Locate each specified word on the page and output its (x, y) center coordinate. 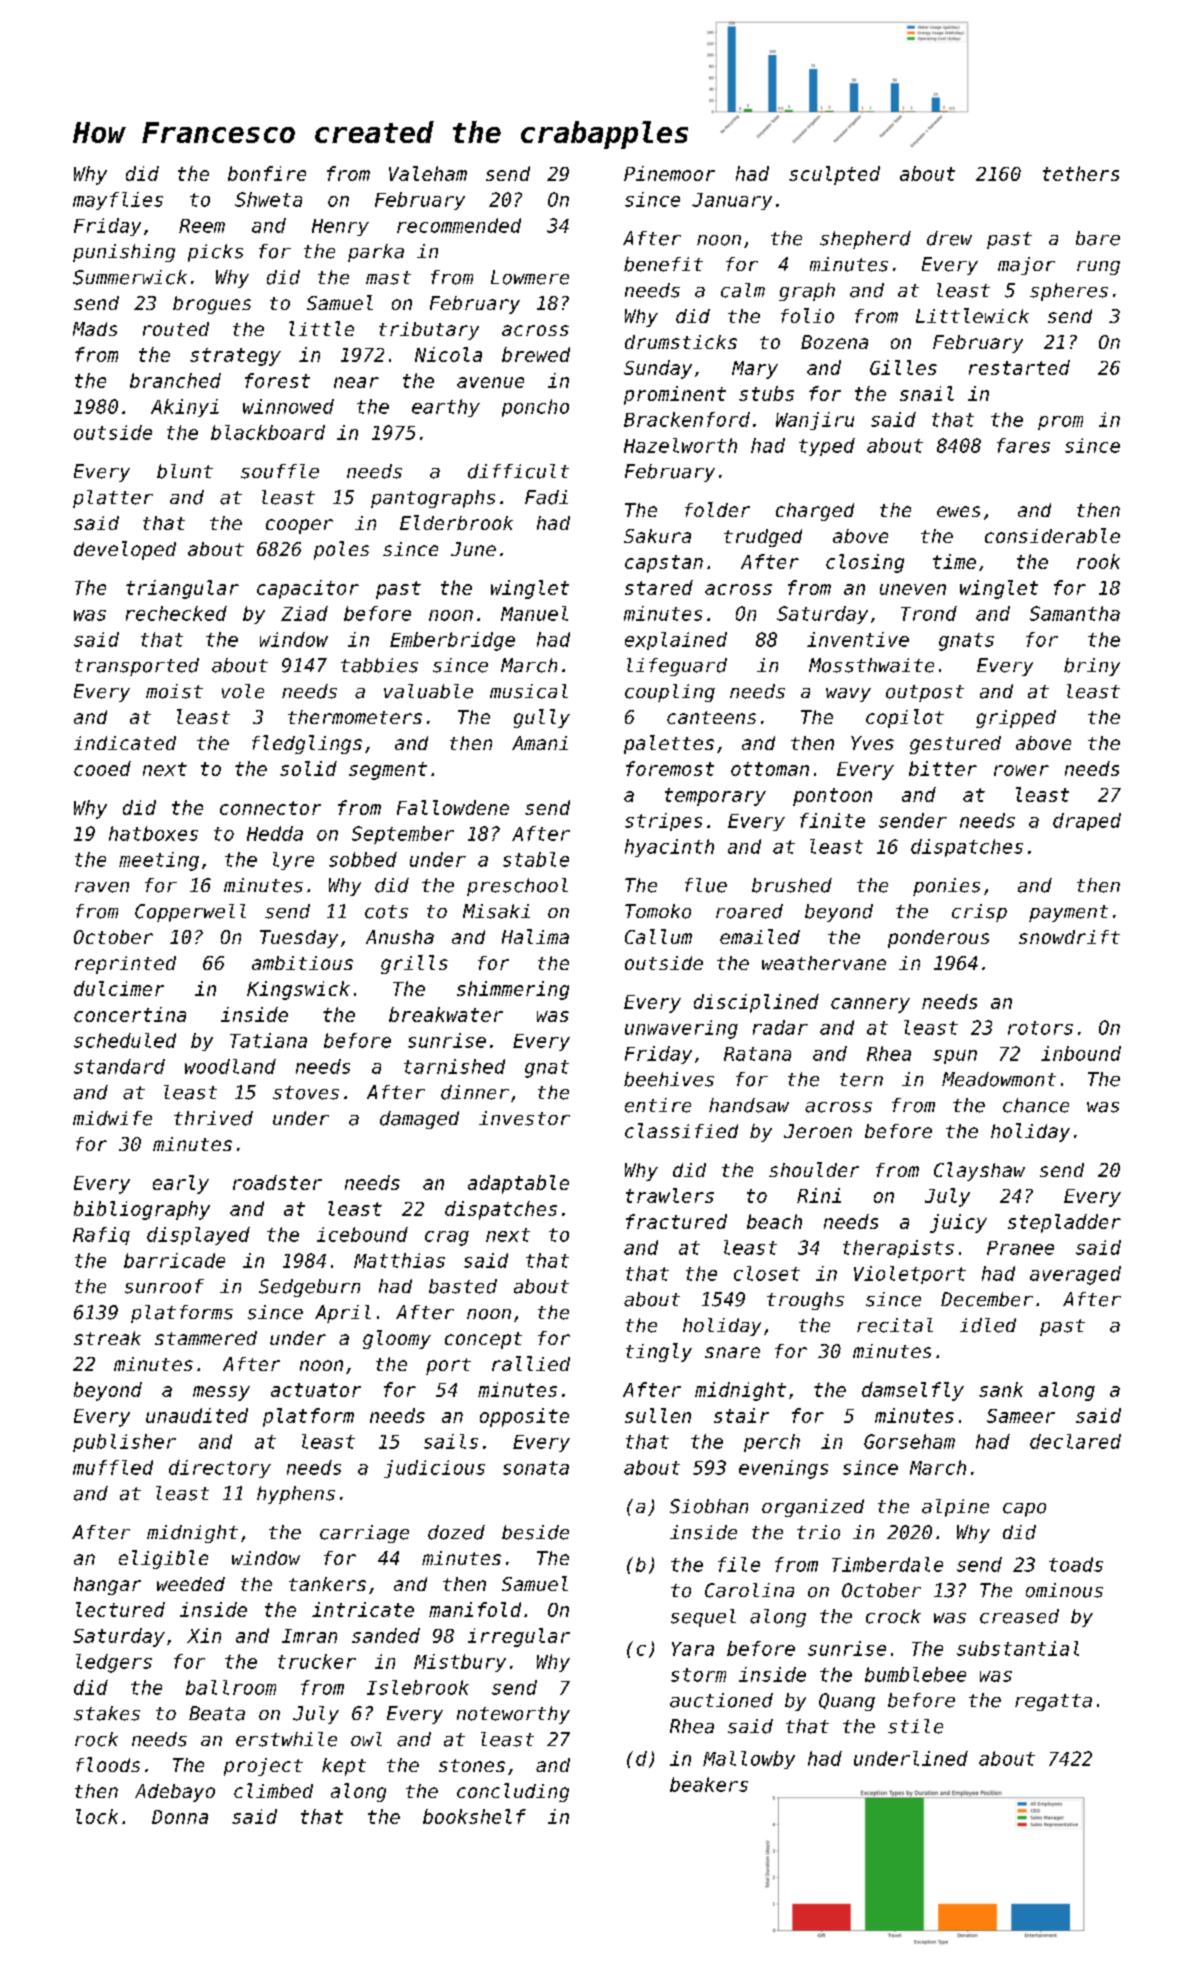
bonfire (267, 173)
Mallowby (749, 1760)
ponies (946, 887)
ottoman (770, 769)
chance (1036, 1105)
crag (447, 1238)
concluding (513, 1792)
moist (174, 691)
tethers (1081, 173)
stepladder (1064, 1223)
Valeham (428, 173)
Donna (180, 1817)
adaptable (518, 1184)
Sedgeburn (309, 1288)
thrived (213, 1118)
